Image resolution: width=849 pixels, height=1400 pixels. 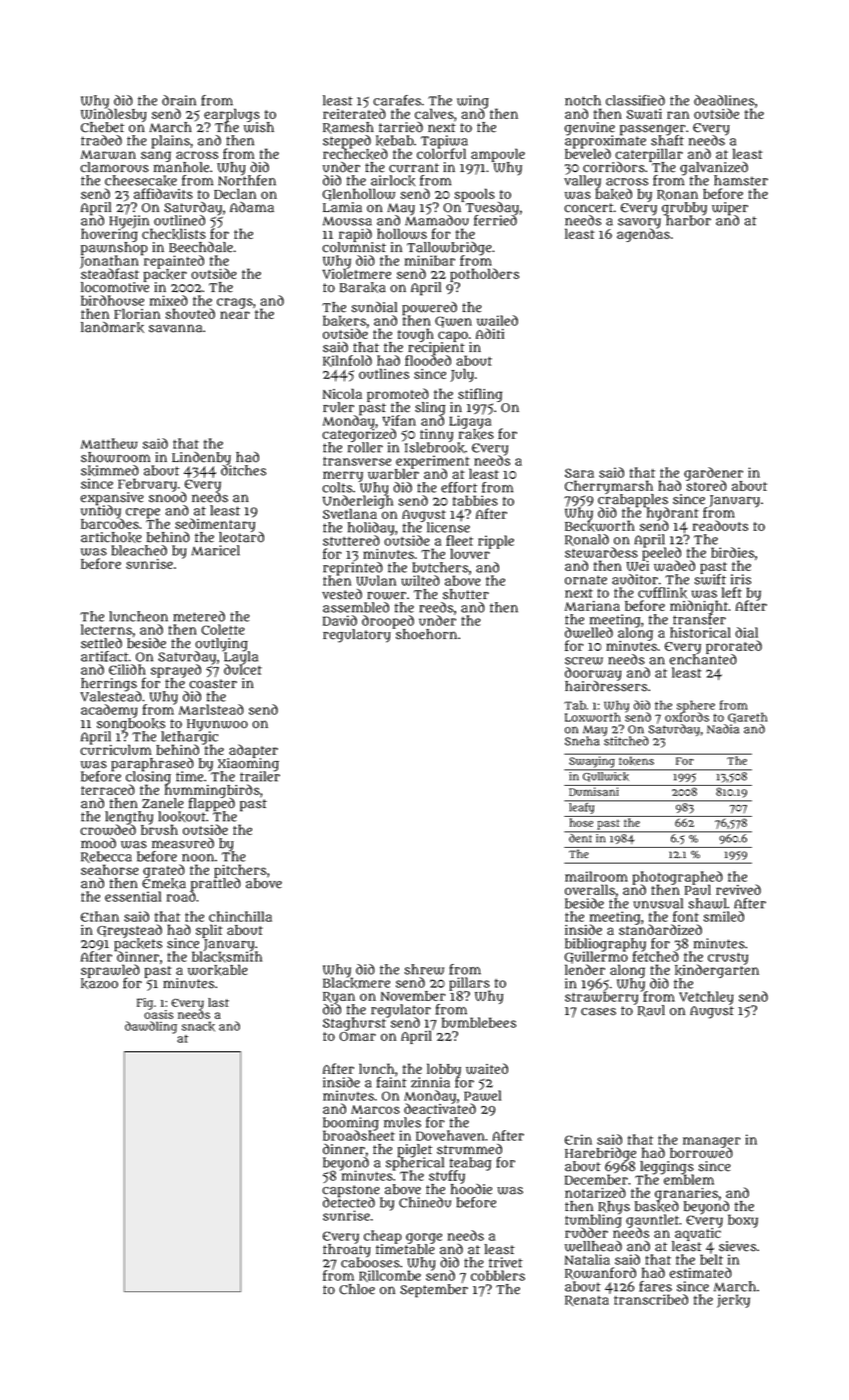 What do you see at coordinates (151, 1027) in the document?
I see `dawdling` at bounding box center [151, 1027].
